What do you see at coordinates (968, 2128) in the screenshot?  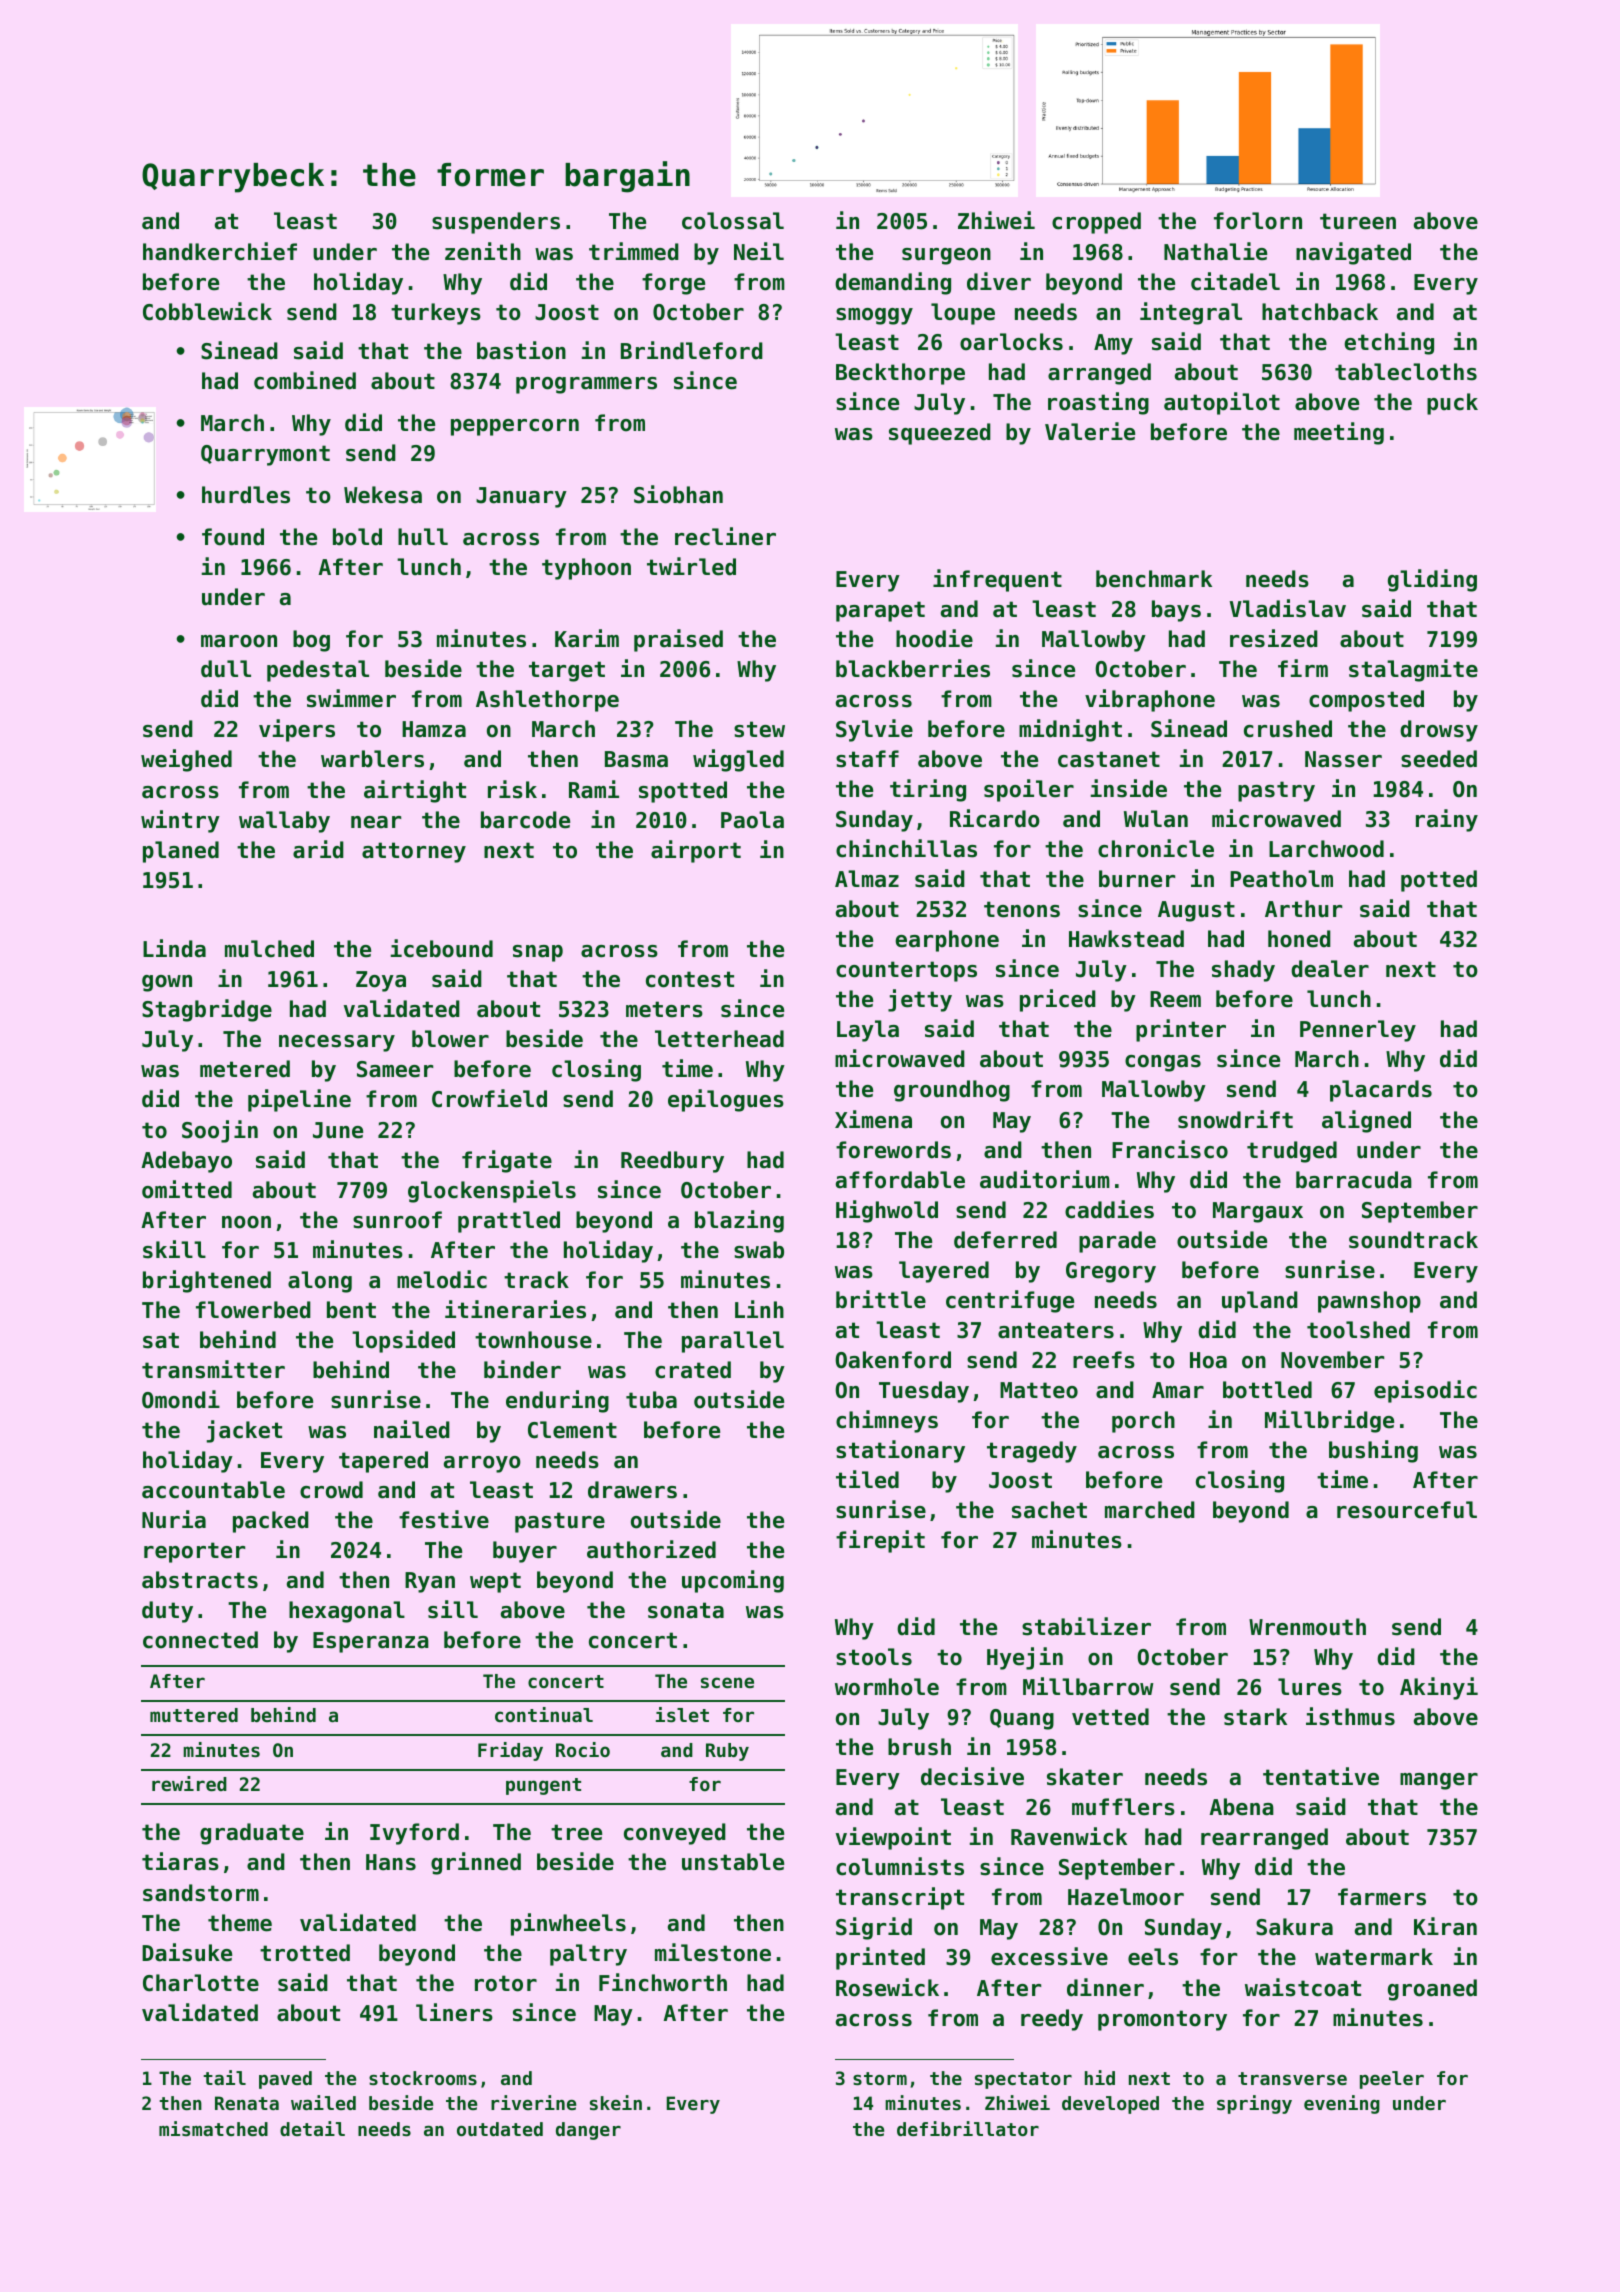 I see `defibrillator` at bounding box center [968, 2128].
